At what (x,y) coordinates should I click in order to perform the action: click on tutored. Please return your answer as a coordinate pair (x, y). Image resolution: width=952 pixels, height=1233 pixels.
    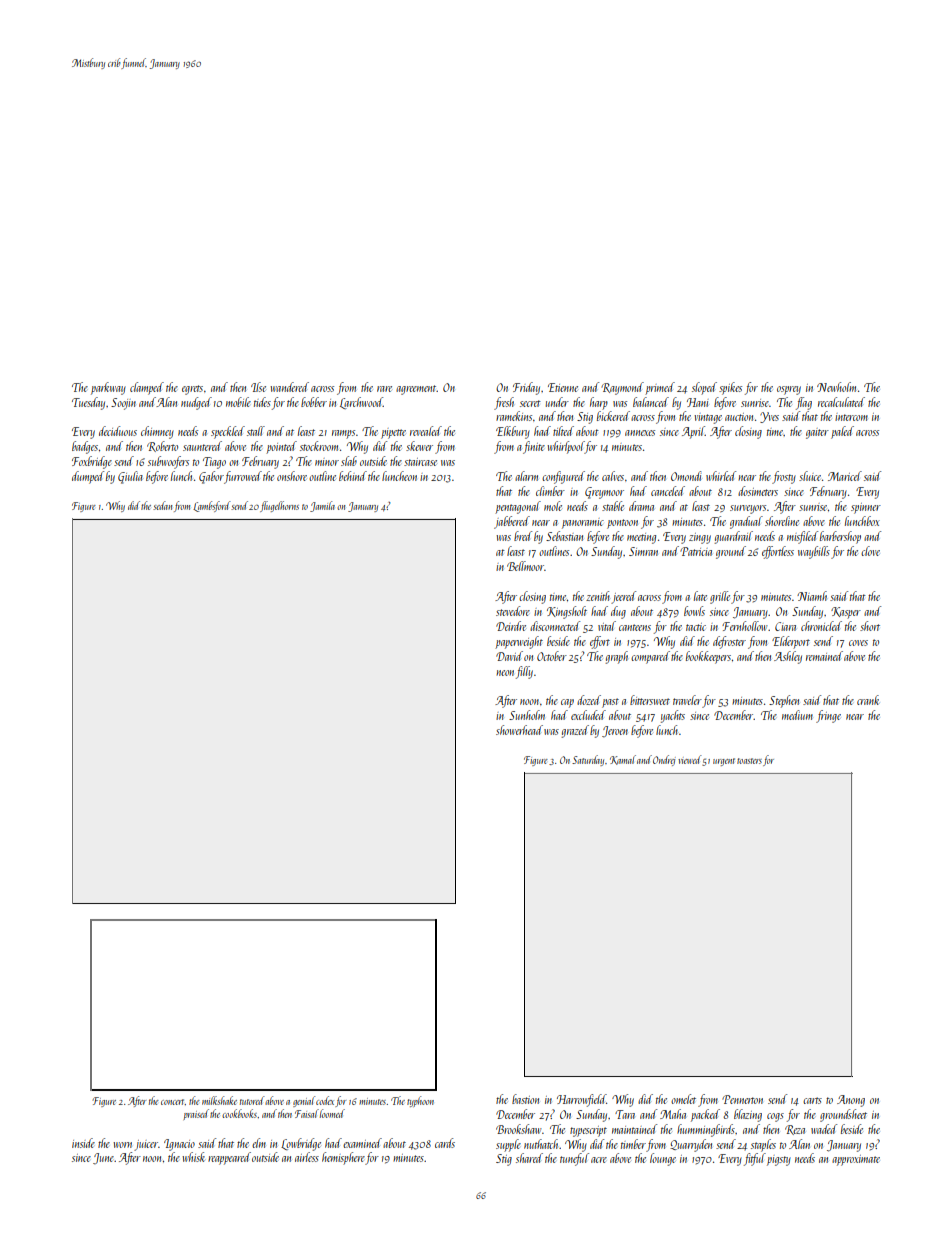
    Looking at the image, I should click on (252, 1100).
